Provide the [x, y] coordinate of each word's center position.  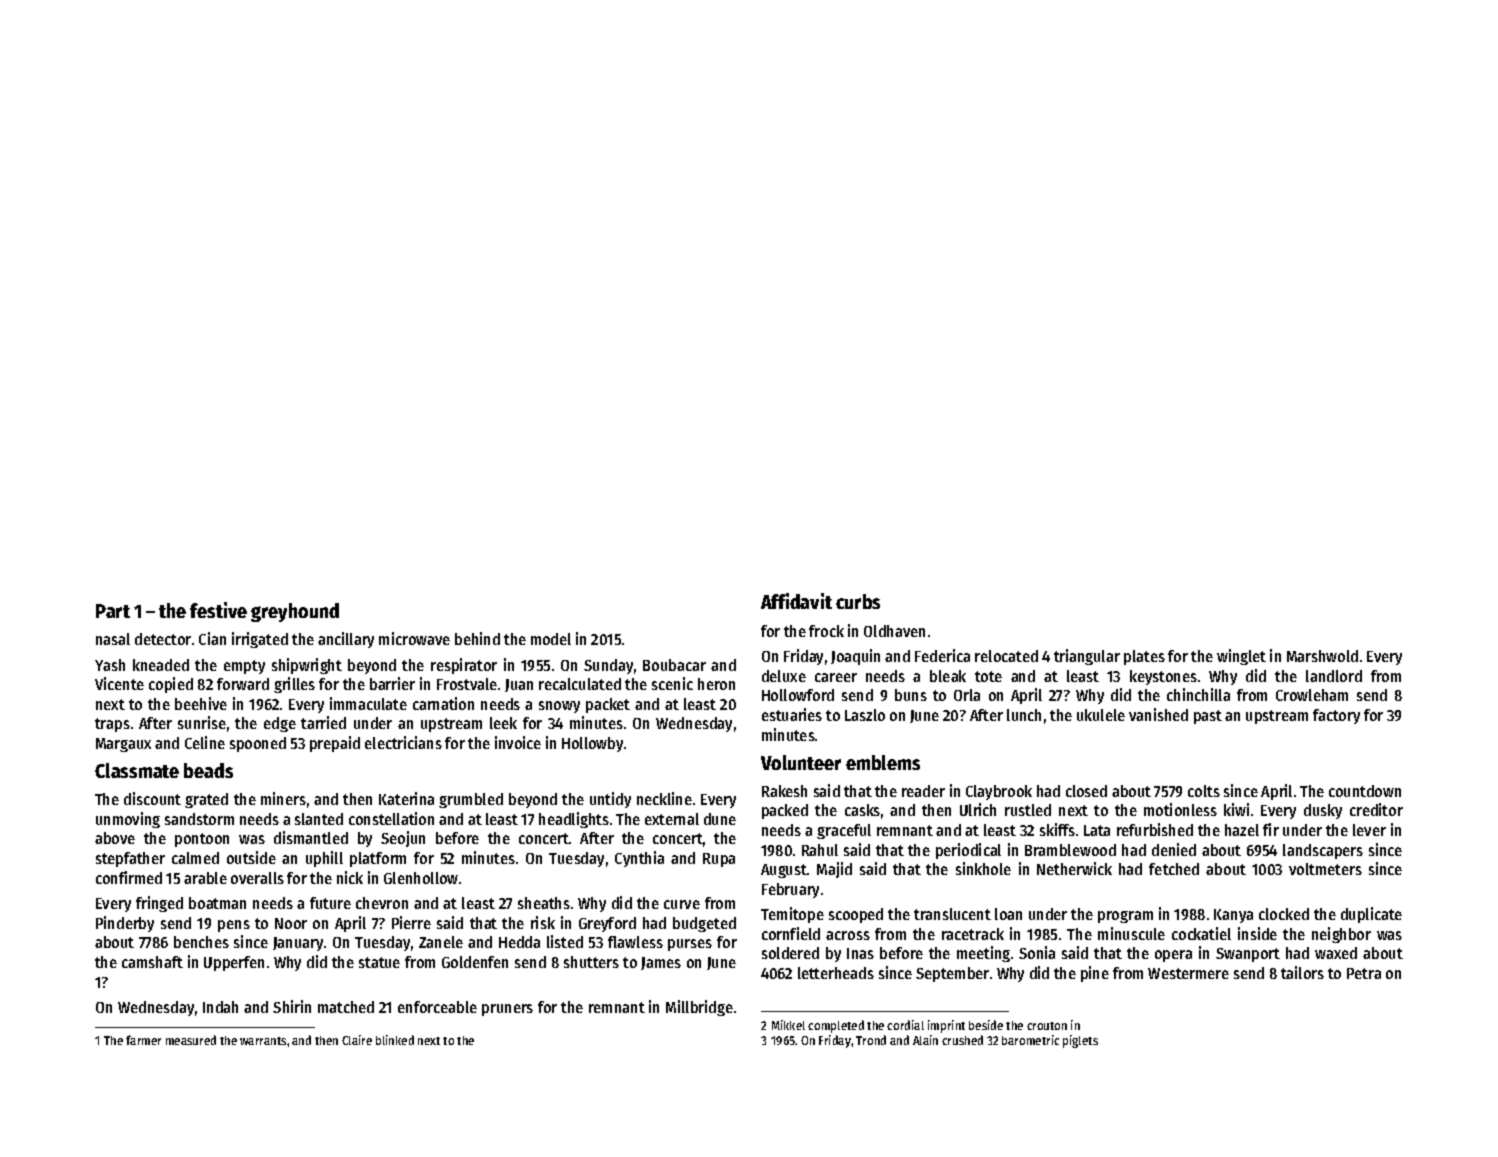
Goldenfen [475, 962]
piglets [1080, 1041]
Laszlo [865, 715]
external [672, 819]
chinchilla [1198, 694]
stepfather [130, 859]
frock [826, 631]
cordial [905, 1025]
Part [113, 611]
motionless [1180, 809]
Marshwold [1322, 656]
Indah [220, 1007]
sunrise [202, 722]
